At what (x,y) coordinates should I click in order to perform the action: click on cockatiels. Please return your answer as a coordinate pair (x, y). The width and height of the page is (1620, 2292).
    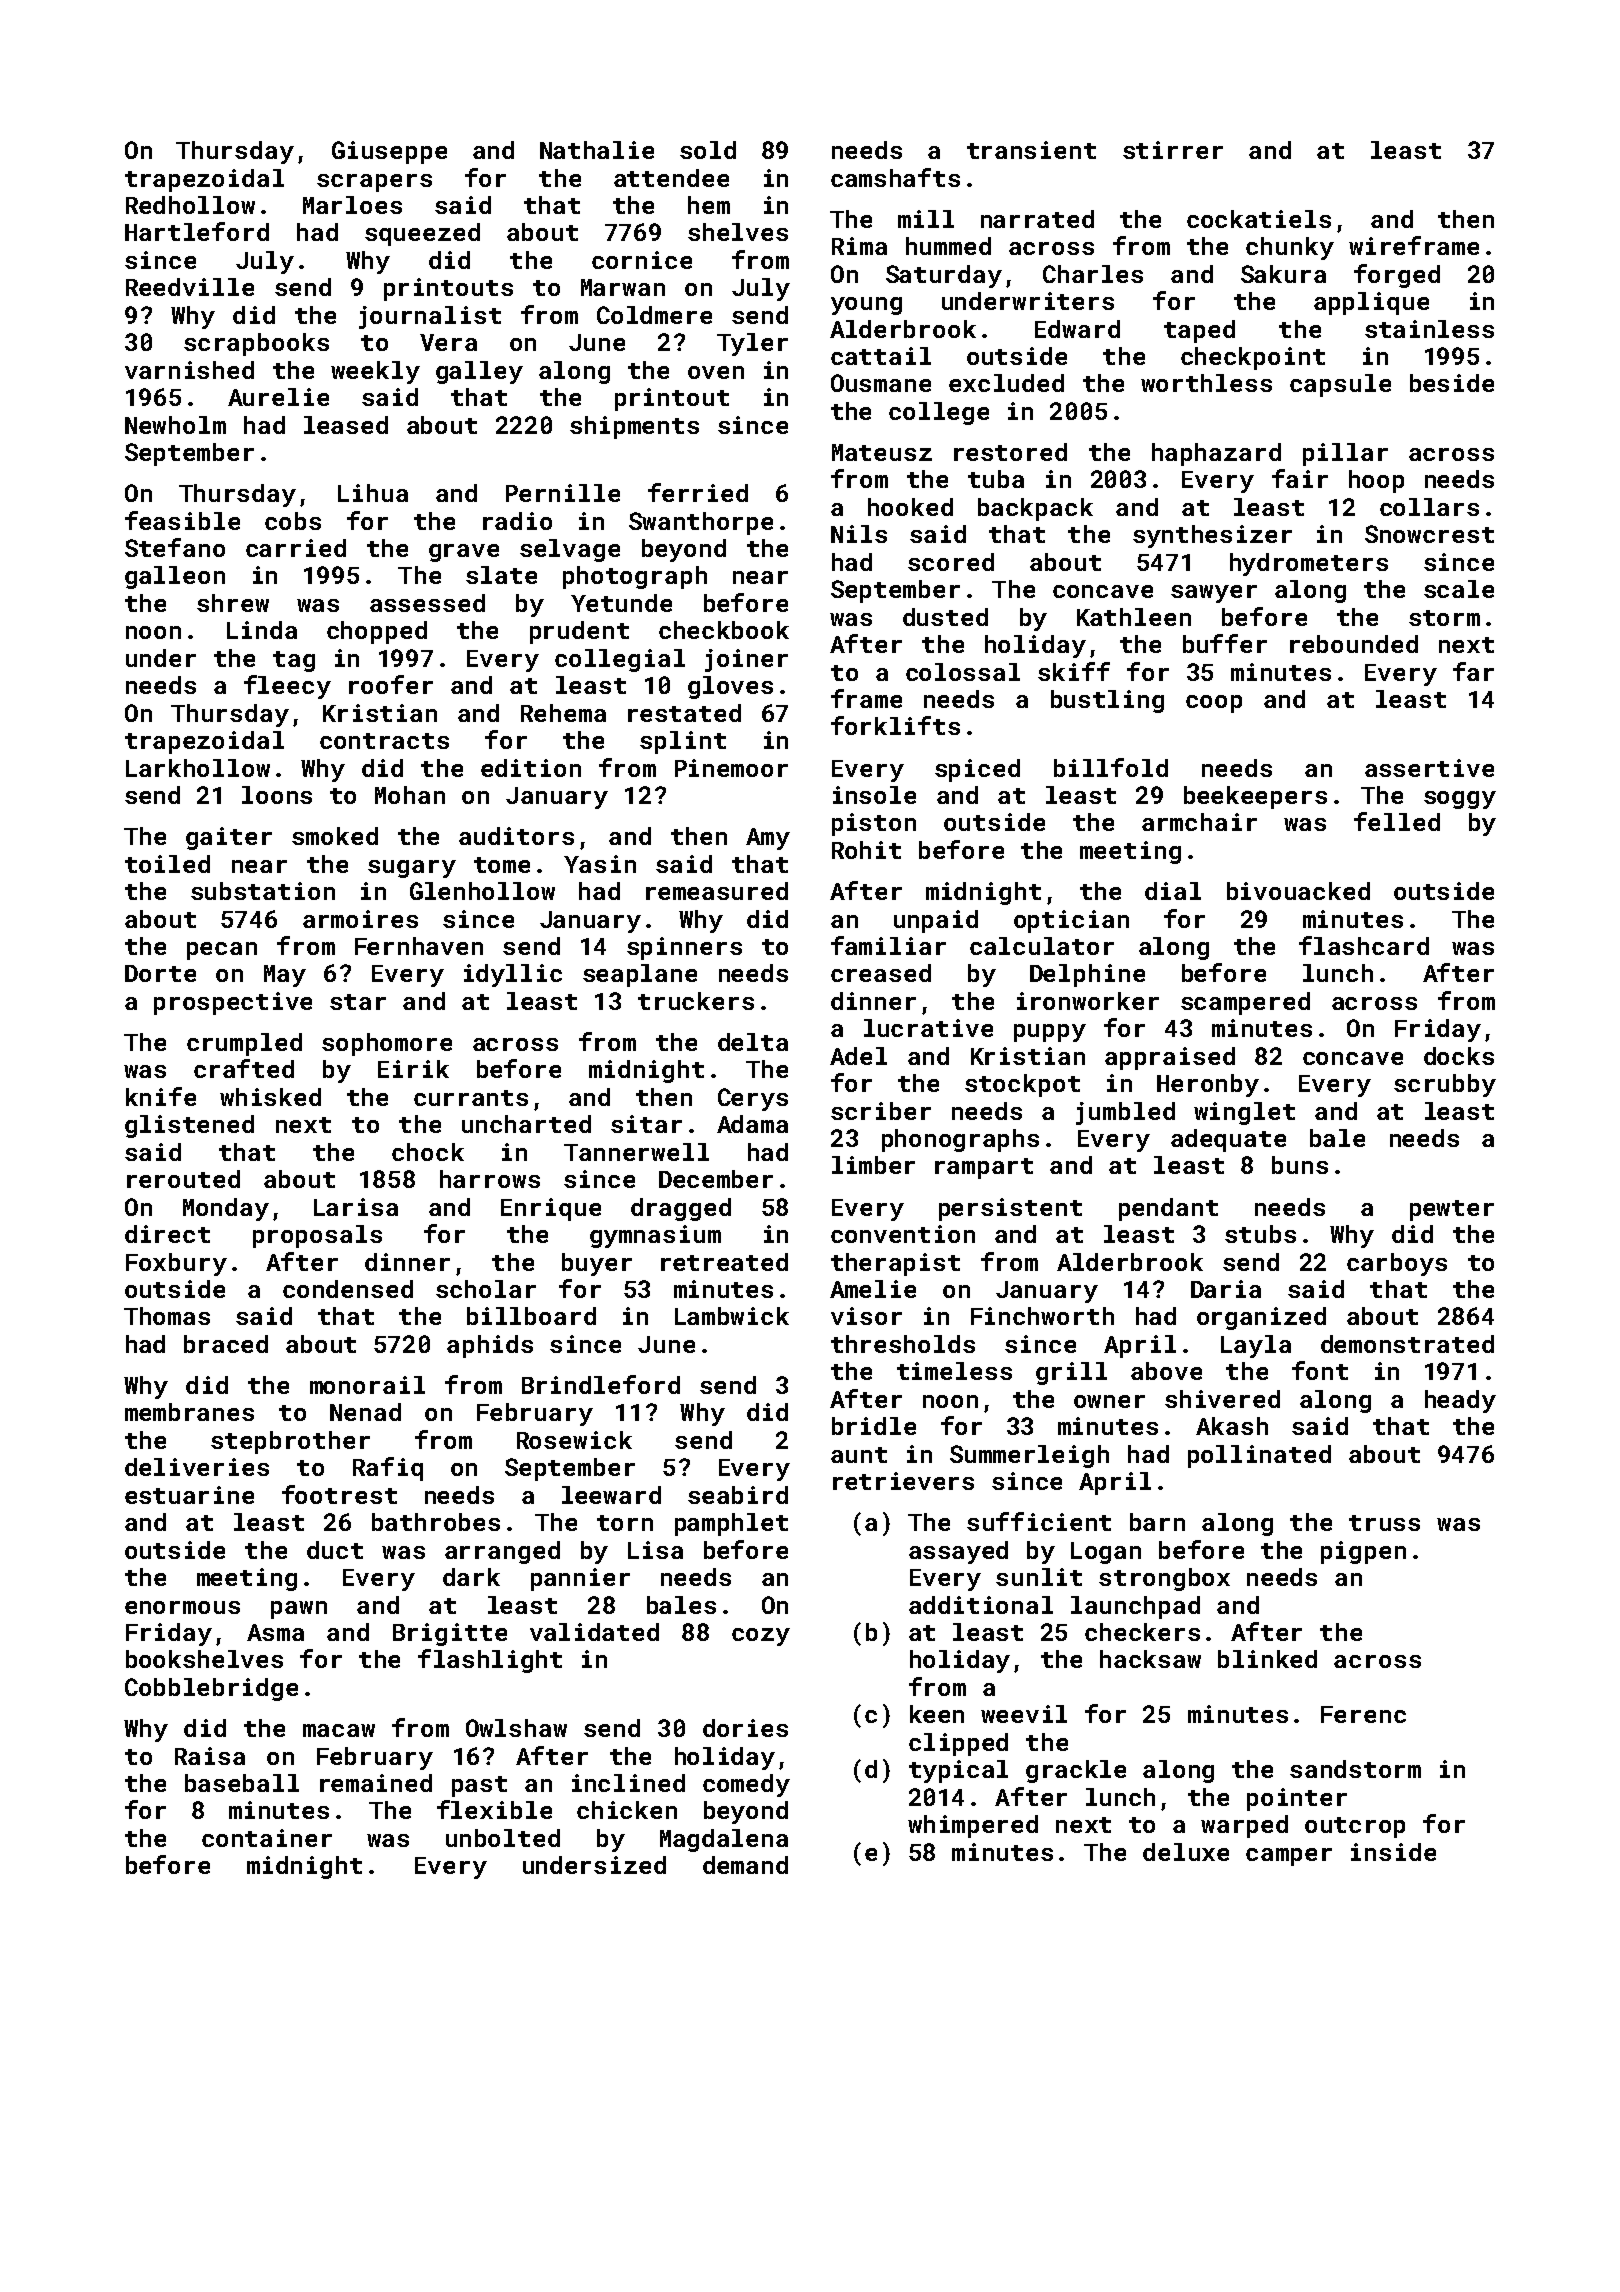
    Looking at the image, I should click on (1259, 219).
